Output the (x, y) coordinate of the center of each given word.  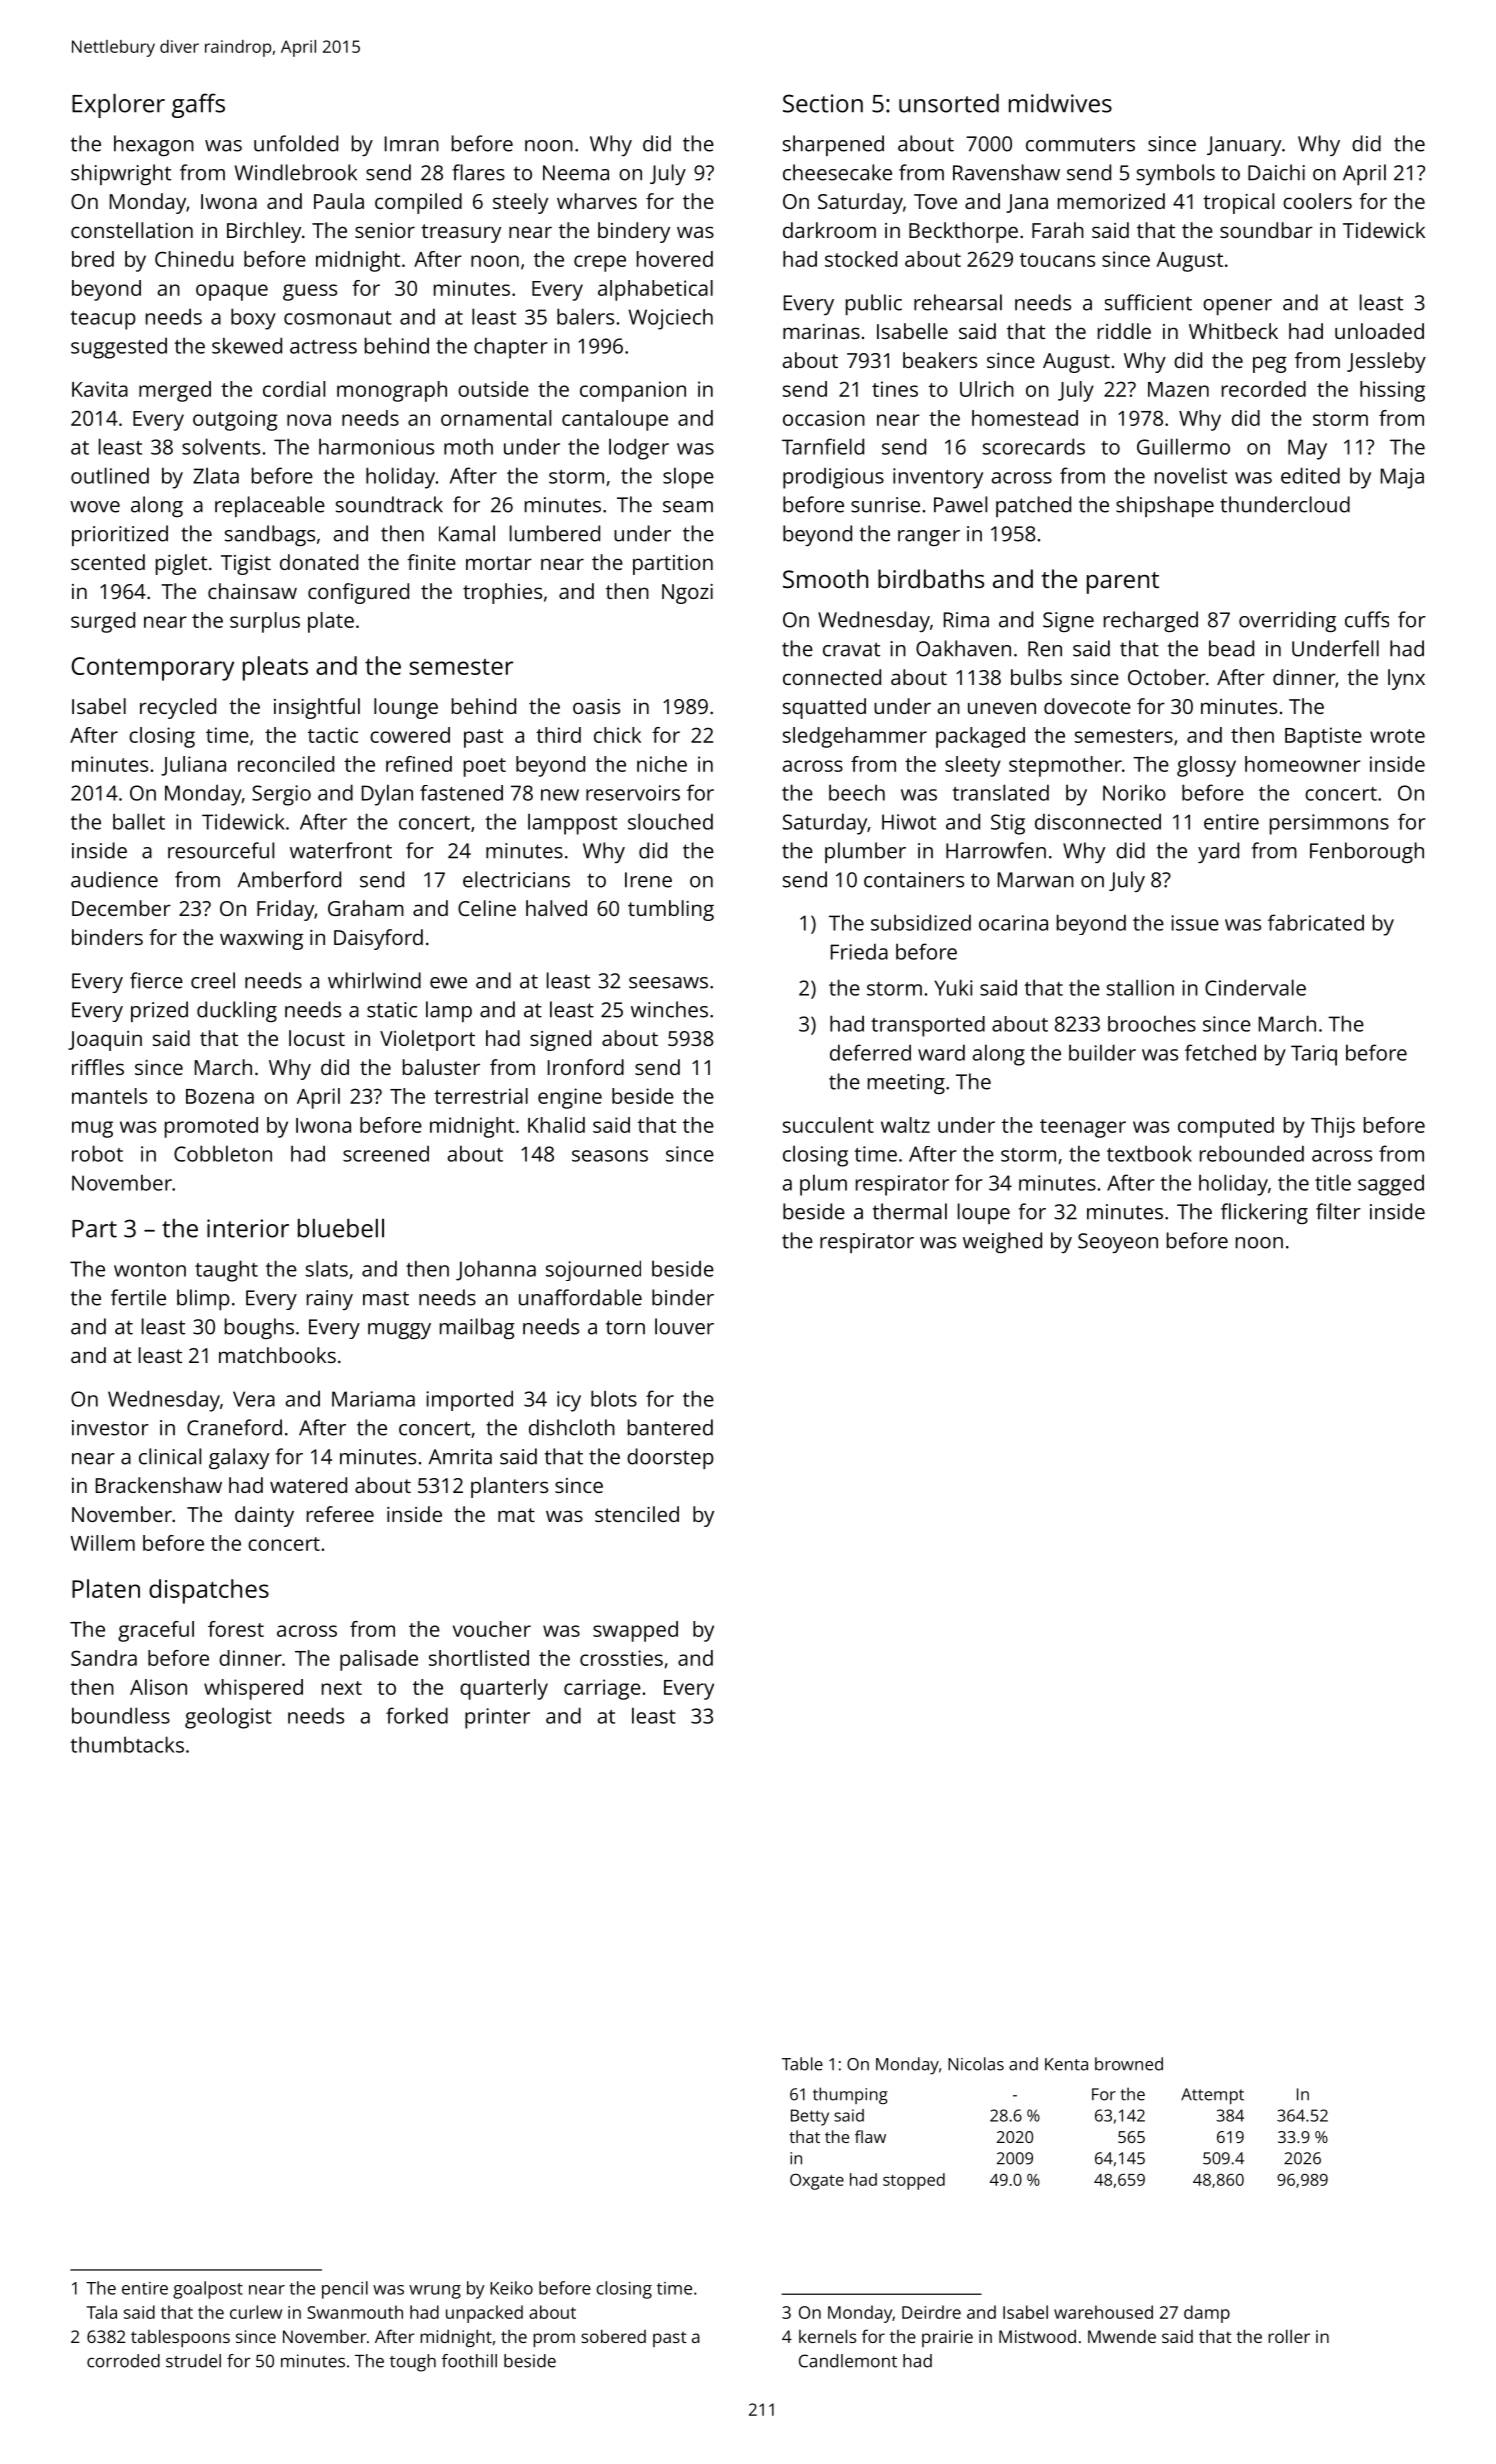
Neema (576, 173)
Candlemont (848, 2361)
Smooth (825, 578)
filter (1338, 1211)
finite (431, 562)
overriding (1287, 621)
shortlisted (479, 1658)
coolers (1317, 201)
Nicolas (976, 2064)
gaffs (198, 105)
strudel (193, 2361)
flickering (1264, 1213)
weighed (1002, 1242)
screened (386, 1153)
